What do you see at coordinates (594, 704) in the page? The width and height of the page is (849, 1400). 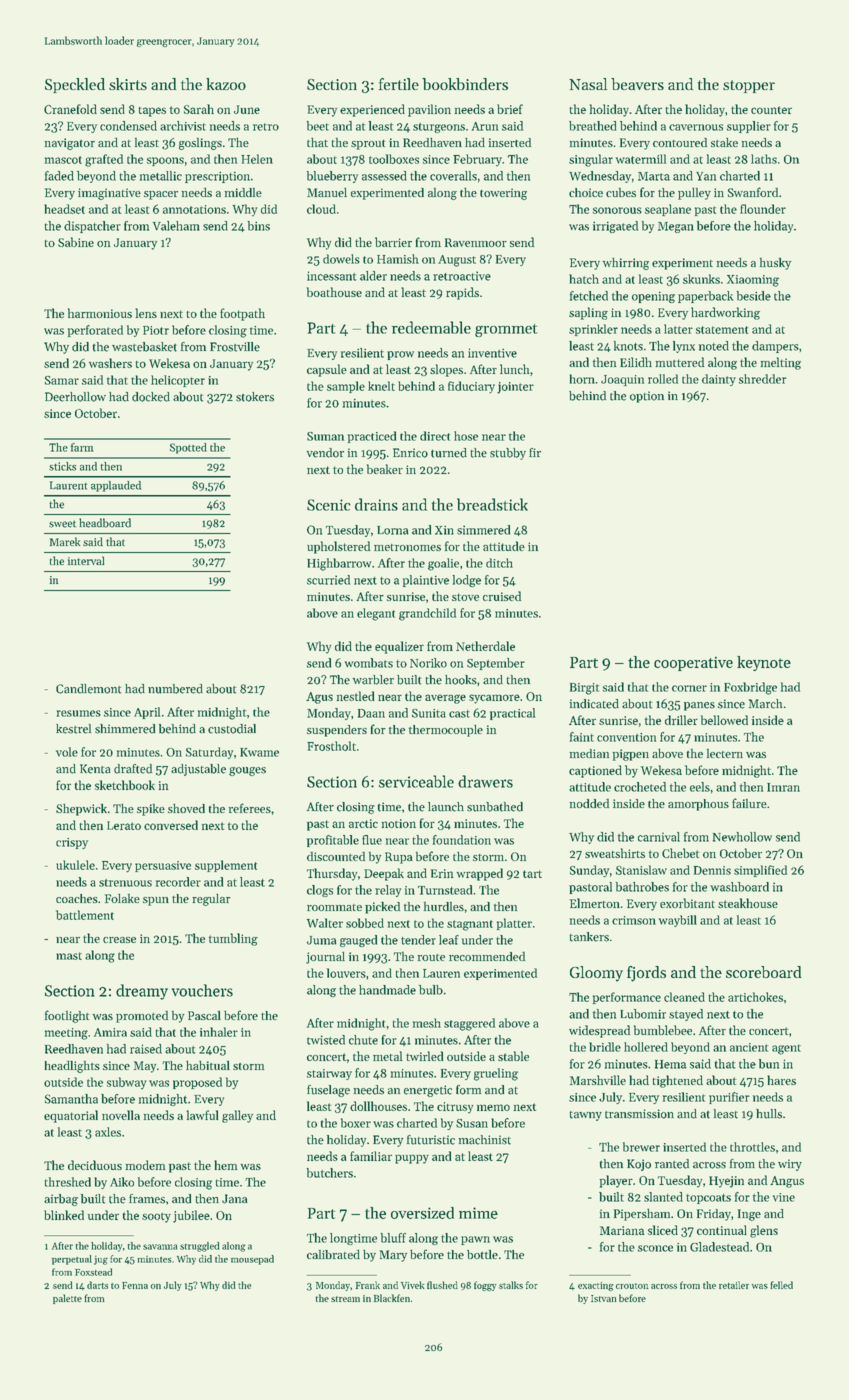 I see `indicated` at bounding box center [594, 704].
